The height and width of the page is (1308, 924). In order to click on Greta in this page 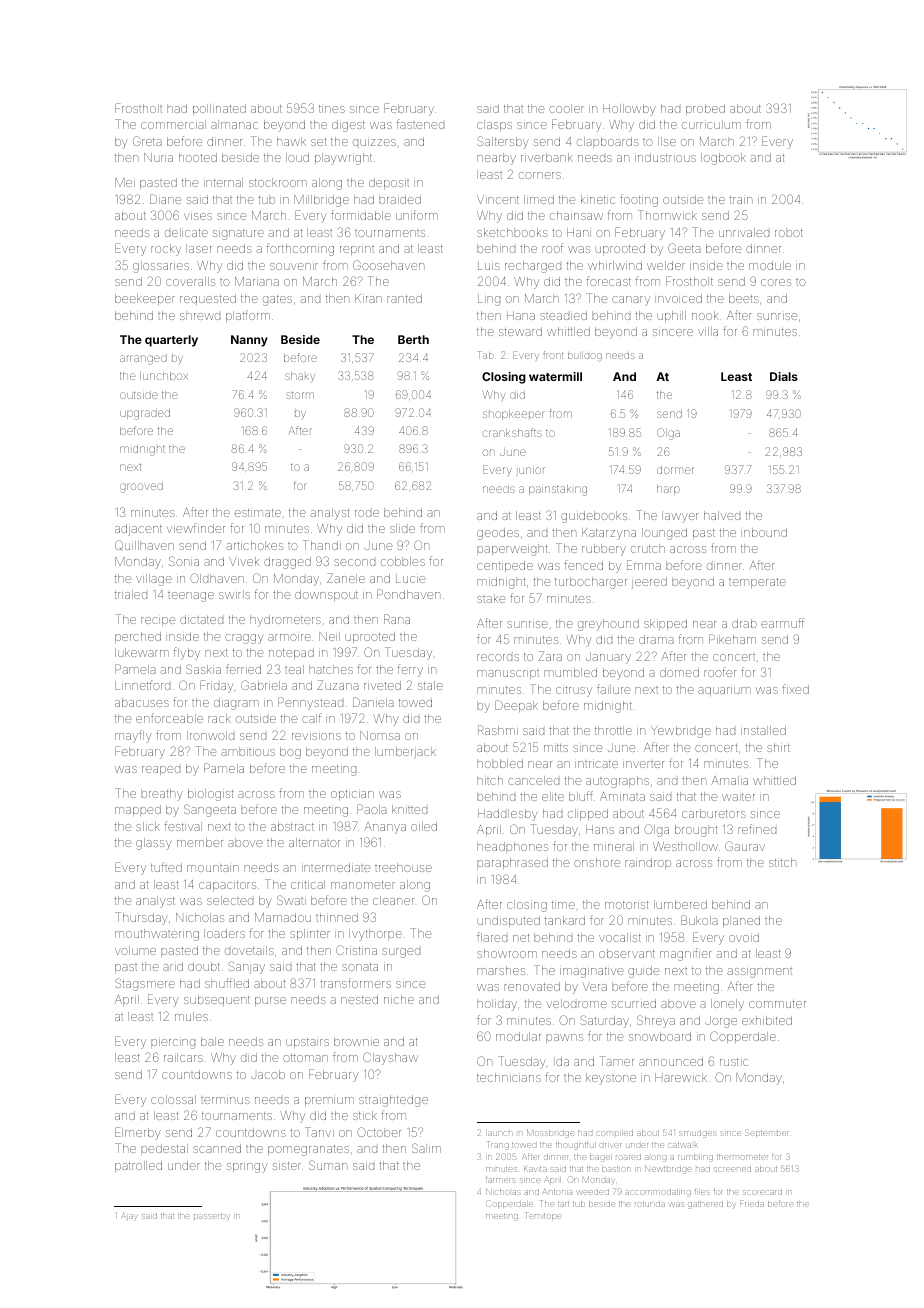, I will do `click(147, 141)`.
